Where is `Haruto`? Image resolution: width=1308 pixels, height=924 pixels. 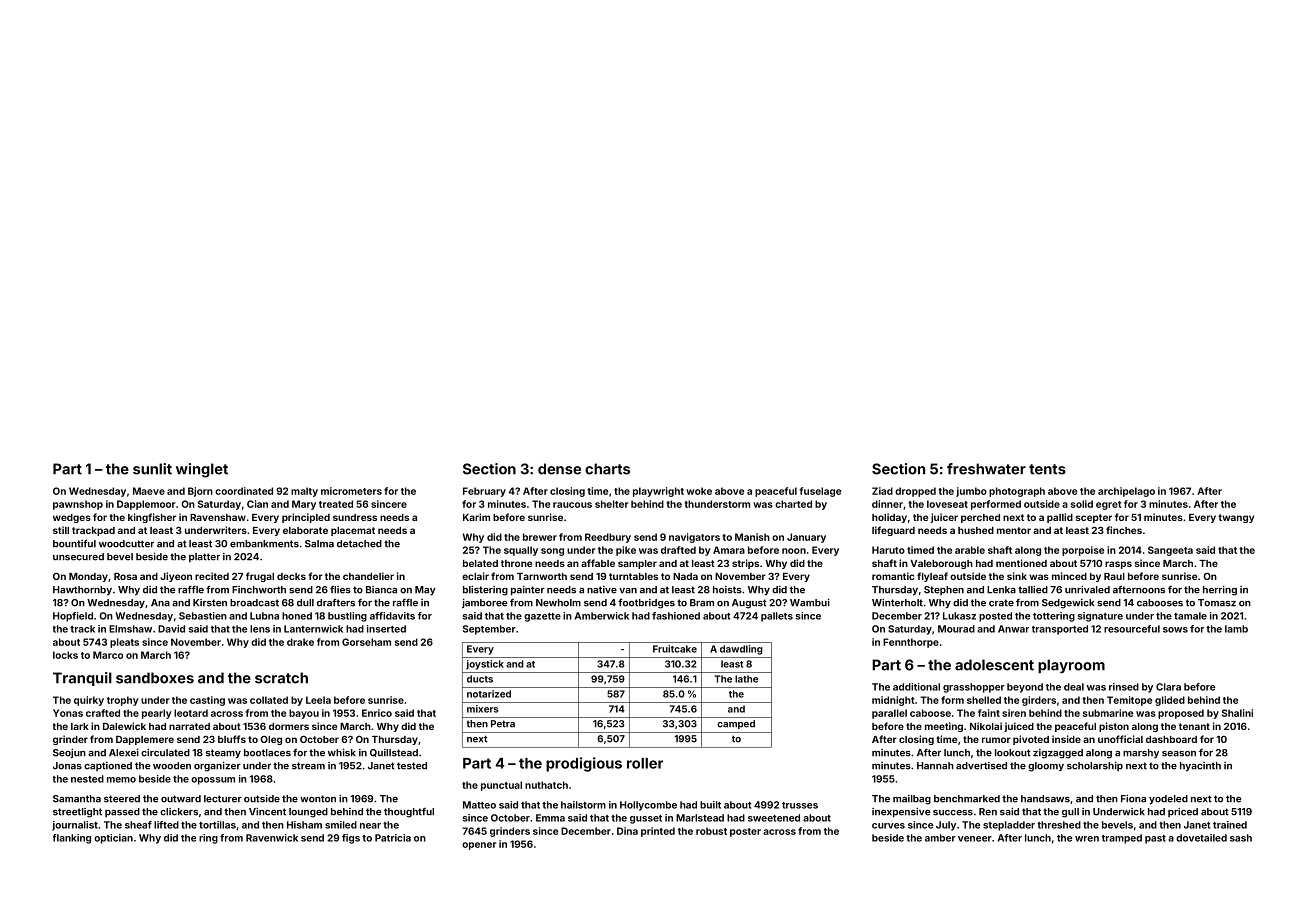 Haruto is located at coordinates (888, 550).
